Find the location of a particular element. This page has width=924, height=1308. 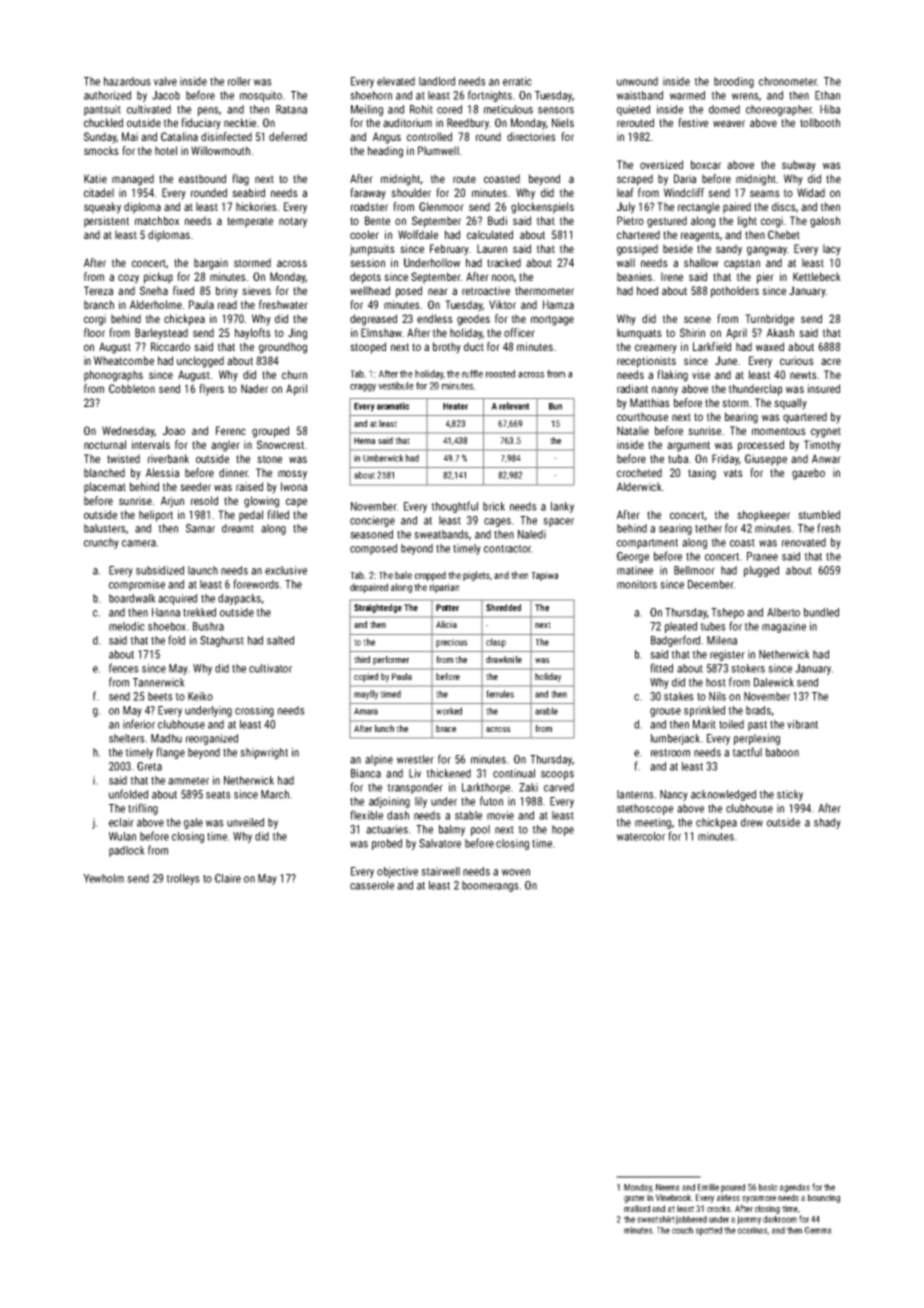

watercolor is located at coordinates (641, 836).
